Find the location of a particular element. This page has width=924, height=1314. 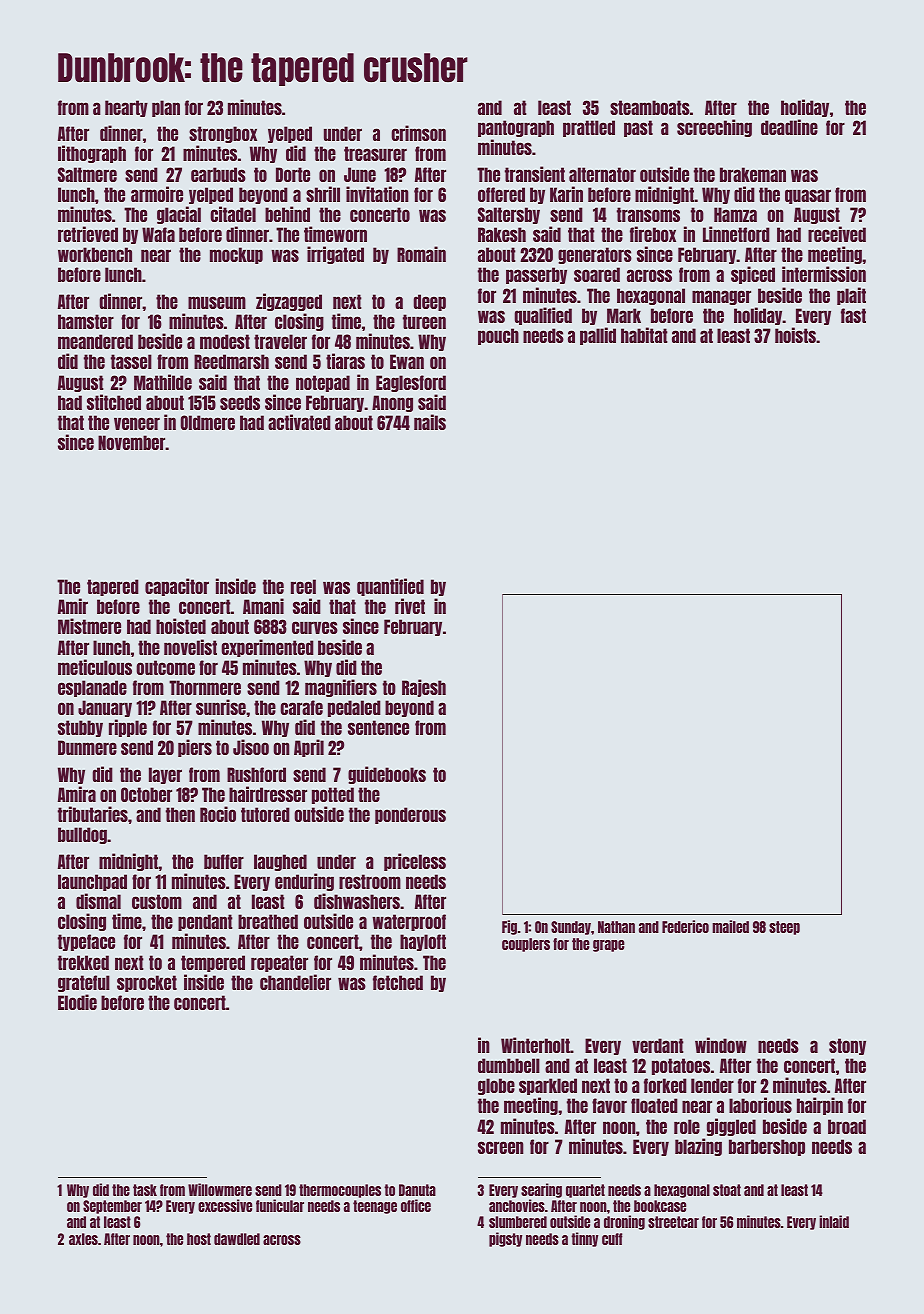

steep is located at coordinates (784, 928).
